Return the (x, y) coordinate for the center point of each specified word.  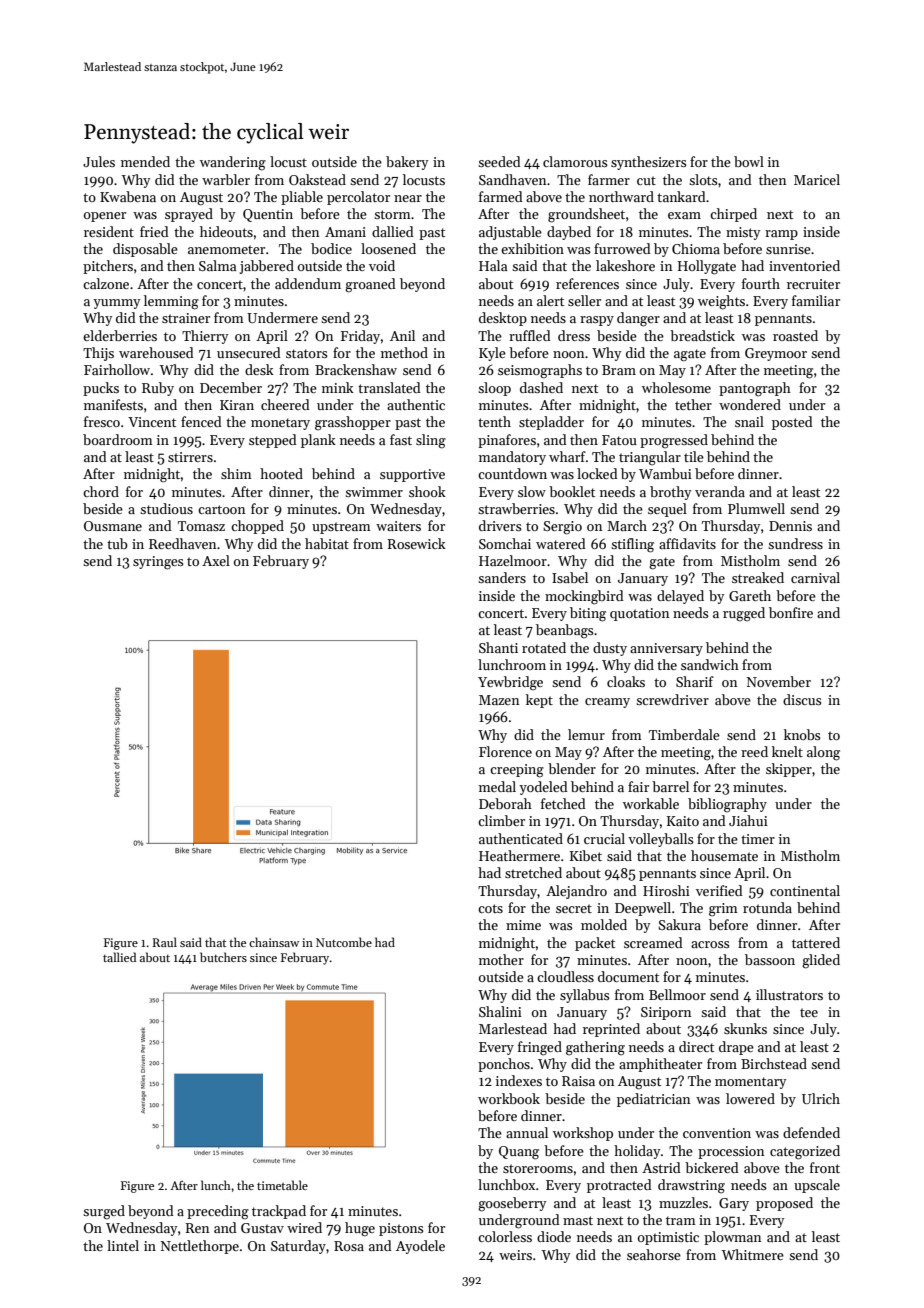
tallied (119, 957)
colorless (505, 1236)
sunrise (788, 249)
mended (145, 161)
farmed (501, 196)
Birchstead (774, 1063)
